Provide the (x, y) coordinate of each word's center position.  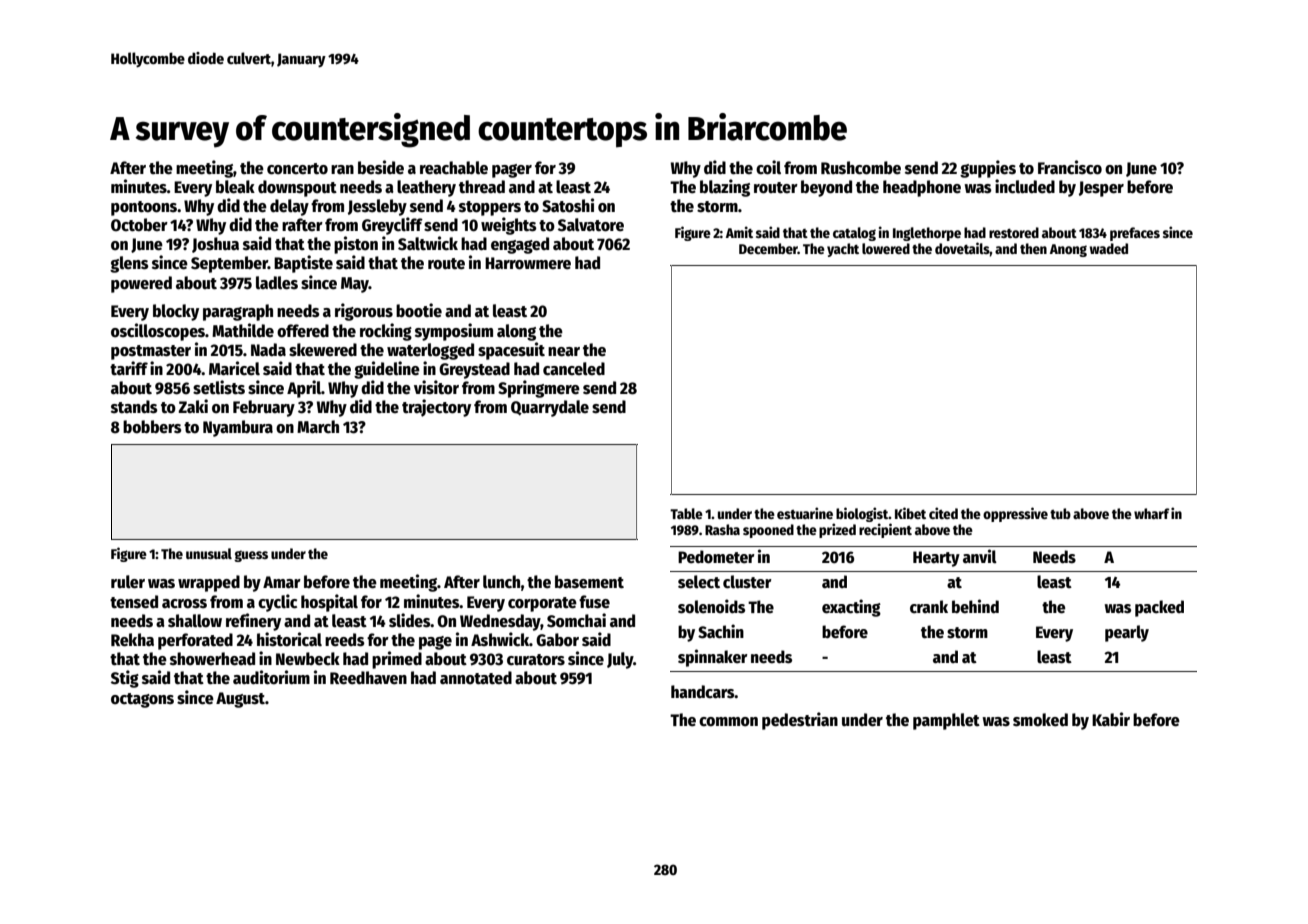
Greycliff (392, 226)
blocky (176, 312)
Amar (282, 582)
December (768, 248)
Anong (1068, 250)
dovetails (962, 248)
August (240, 700)
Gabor (557, 640)
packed (1159, 608)
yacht (843, 250)
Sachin (721, 631)
